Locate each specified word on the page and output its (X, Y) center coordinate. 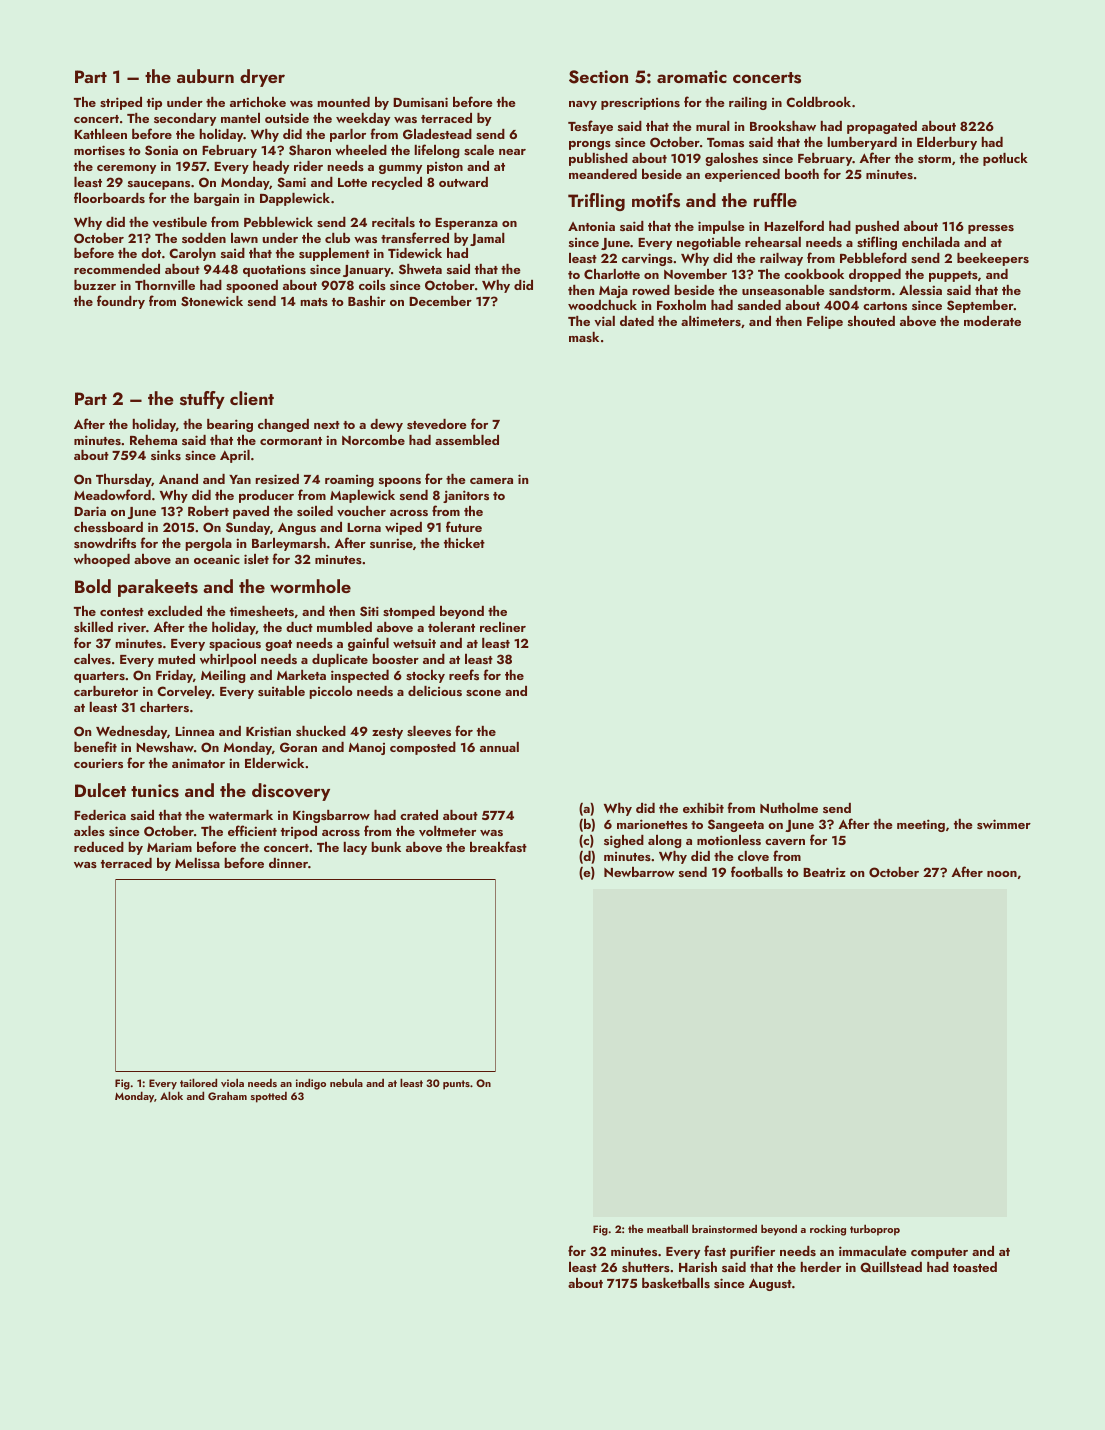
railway (781, 259)
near (512, 152)
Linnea (194, 731)
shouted (871, 321)
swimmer (1004, 824)
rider (308, 166)
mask (584, 337)
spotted (269, 1097)
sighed (624, 841)
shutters (646, 1267)
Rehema (153, 440)
